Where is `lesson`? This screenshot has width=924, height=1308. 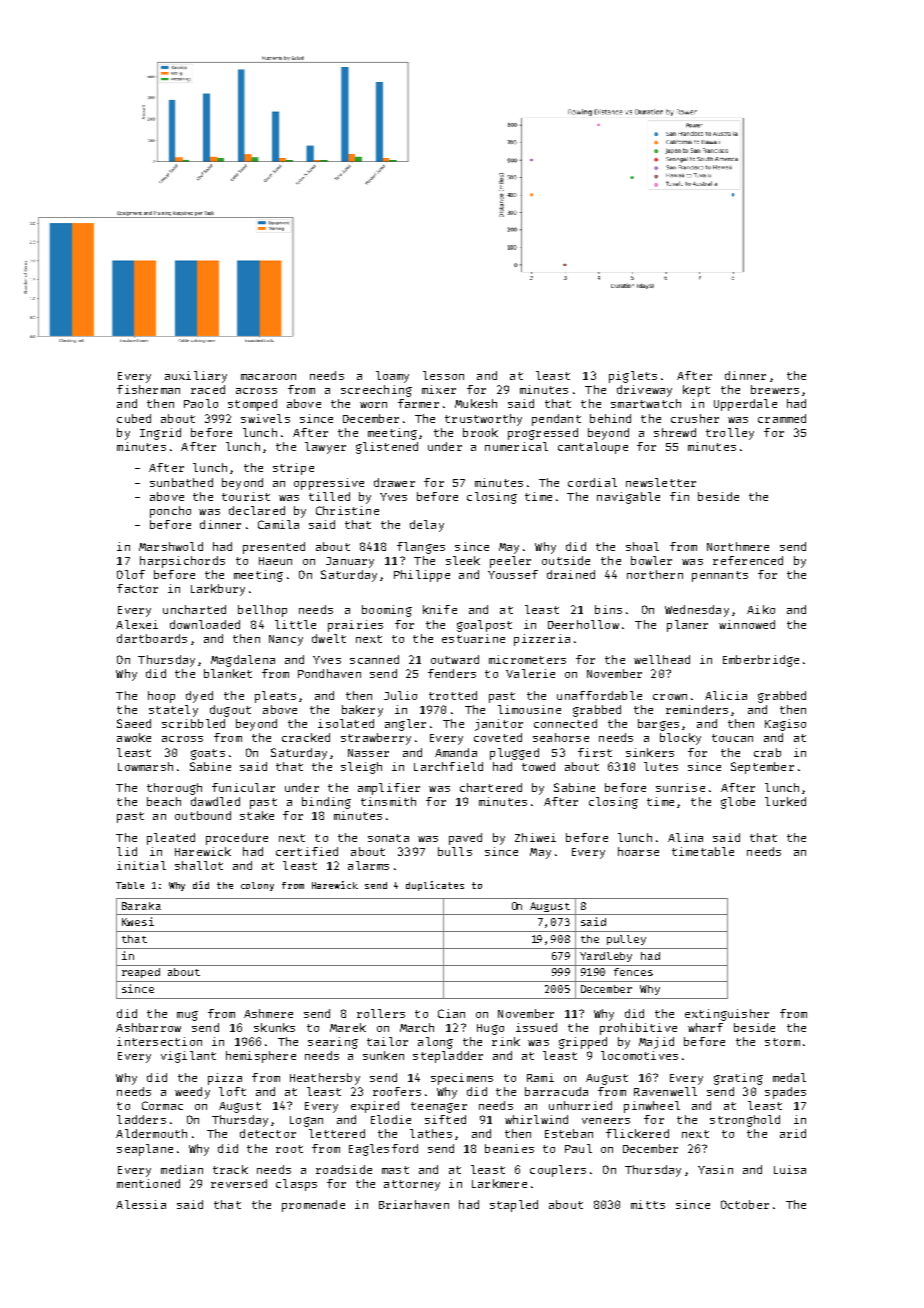
lesson is located at coordinates (443, 375).
